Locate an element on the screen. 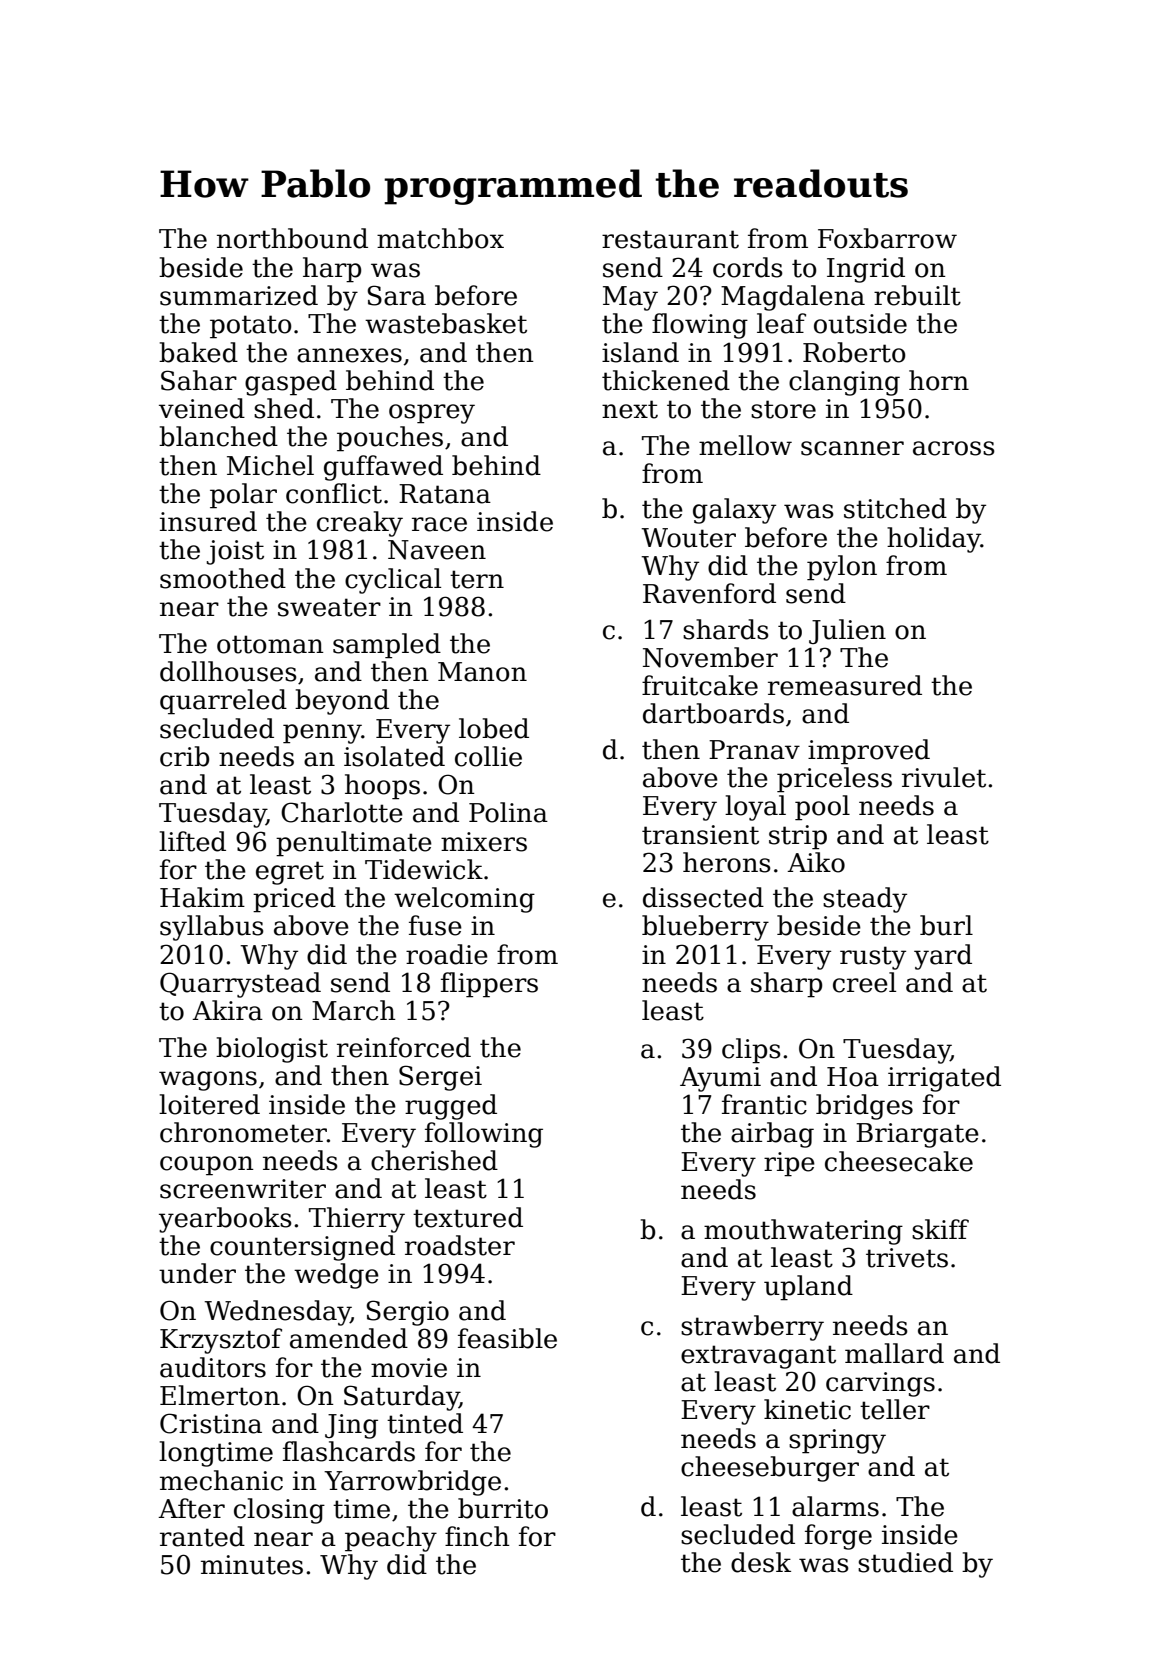 Image resolution: width=1165 pixels, height=1654 pixels. lifted is located at coordinates (192, 841).
